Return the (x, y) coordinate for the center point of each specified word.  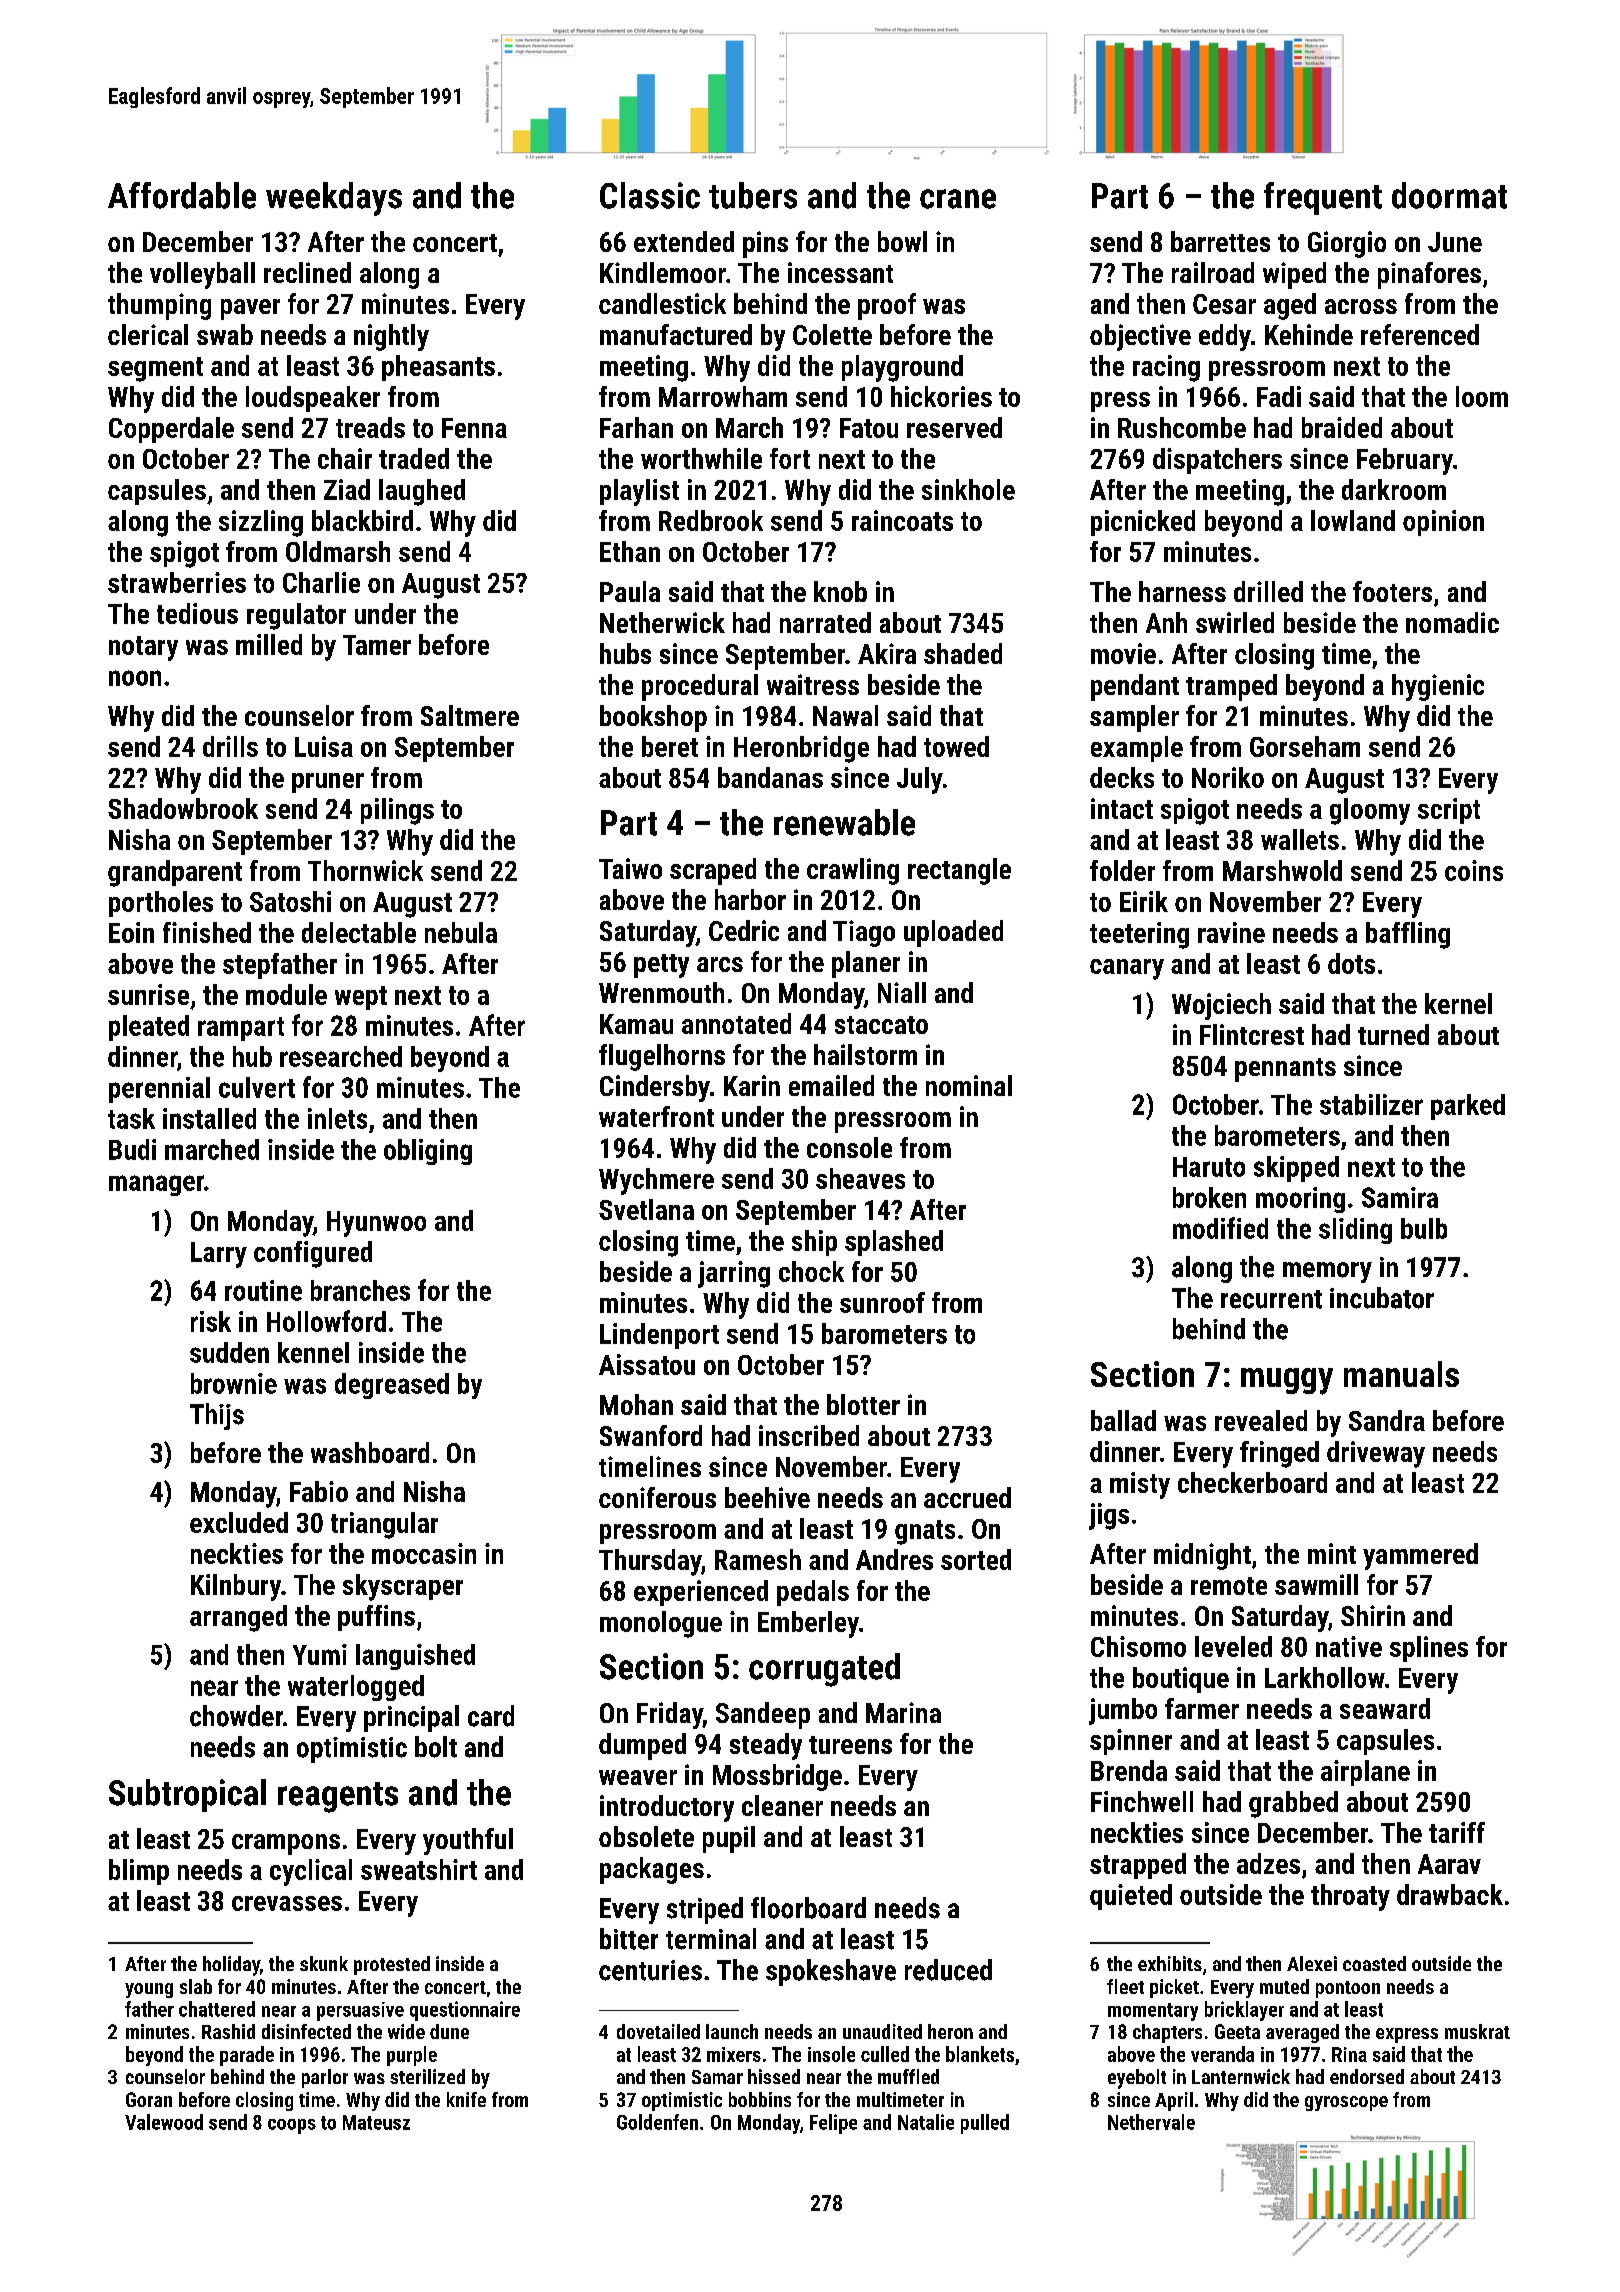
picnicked (1143, 523)
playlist (639, 492)
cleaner (782, 1805)
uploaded (953, 933)
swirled (1235, 622)
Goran (149, 2099)
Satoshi (290, 901)
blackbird (362, 520)
